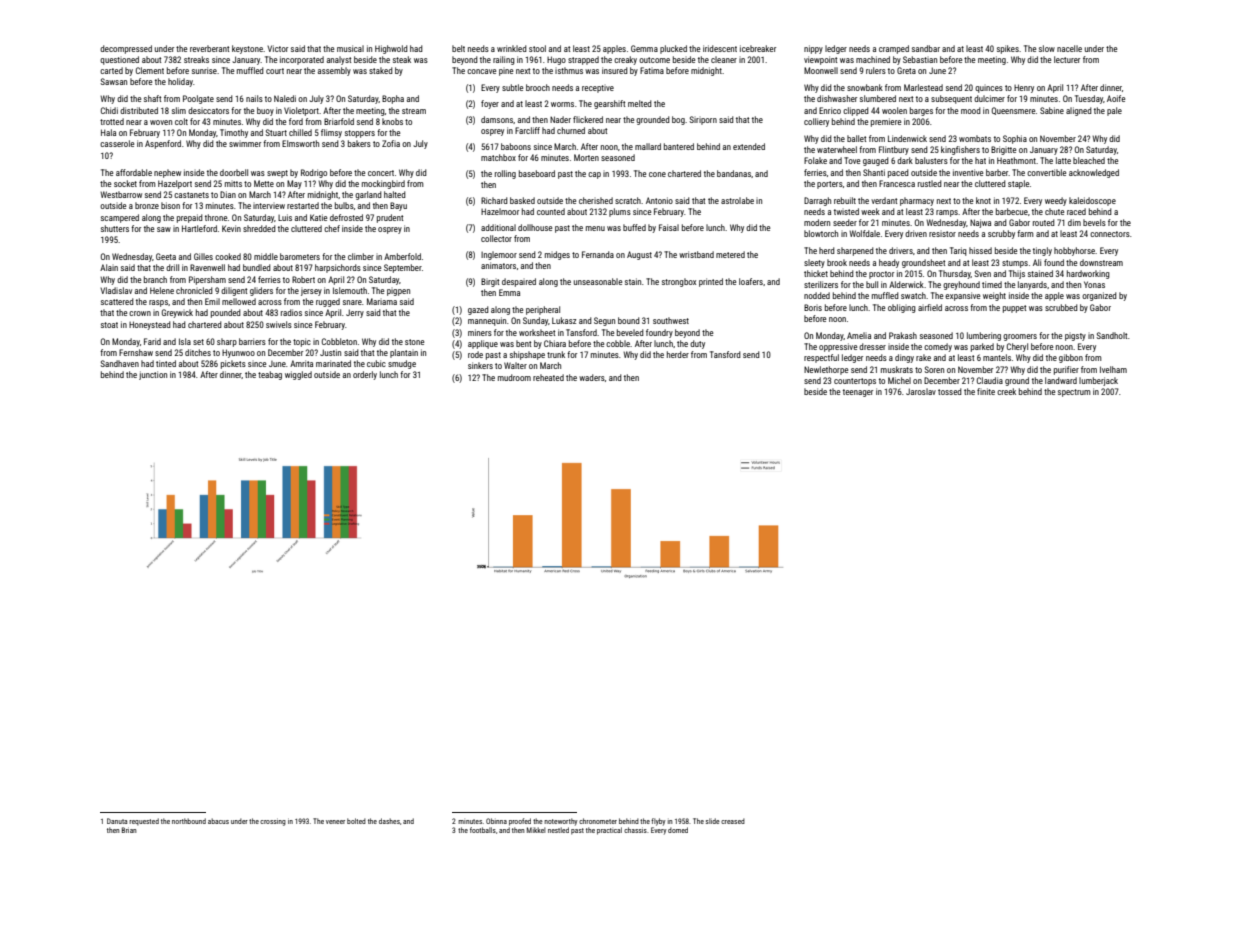  Describe the element at coordinates (678, 830) in the screenshot. I see `domed` at that location.
